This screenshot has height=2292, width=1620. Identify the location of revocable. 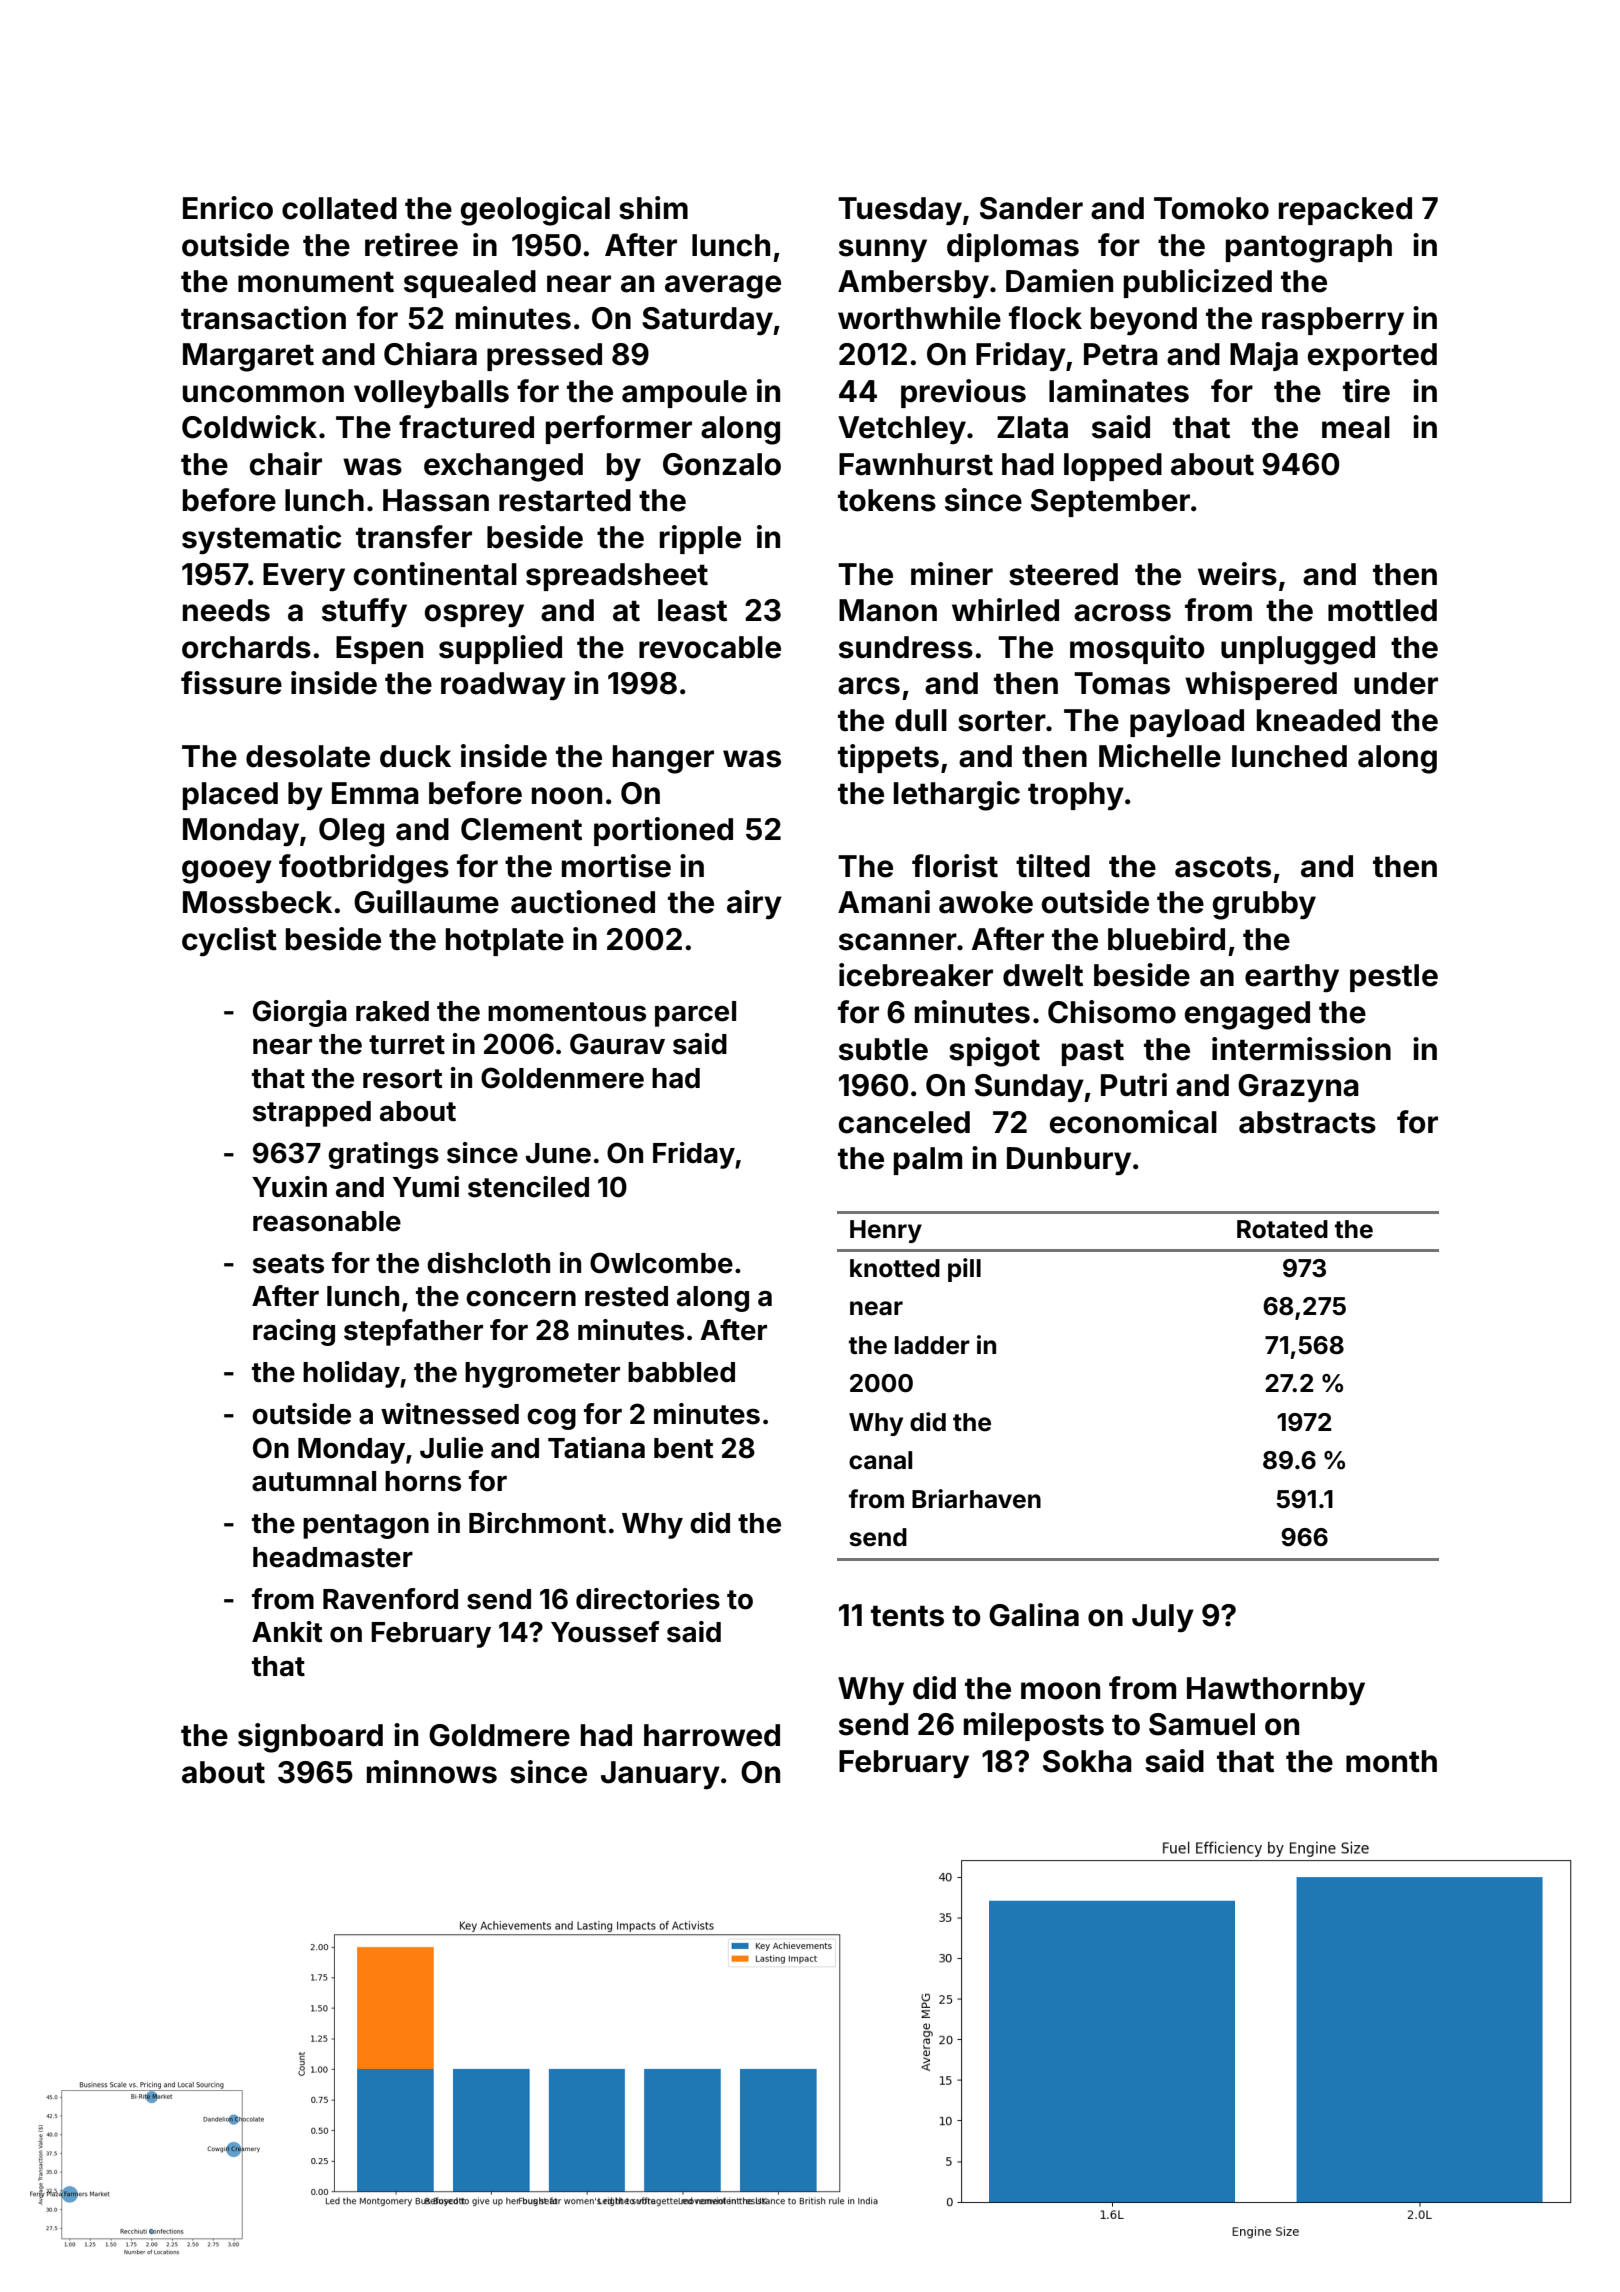
(710, 647).
